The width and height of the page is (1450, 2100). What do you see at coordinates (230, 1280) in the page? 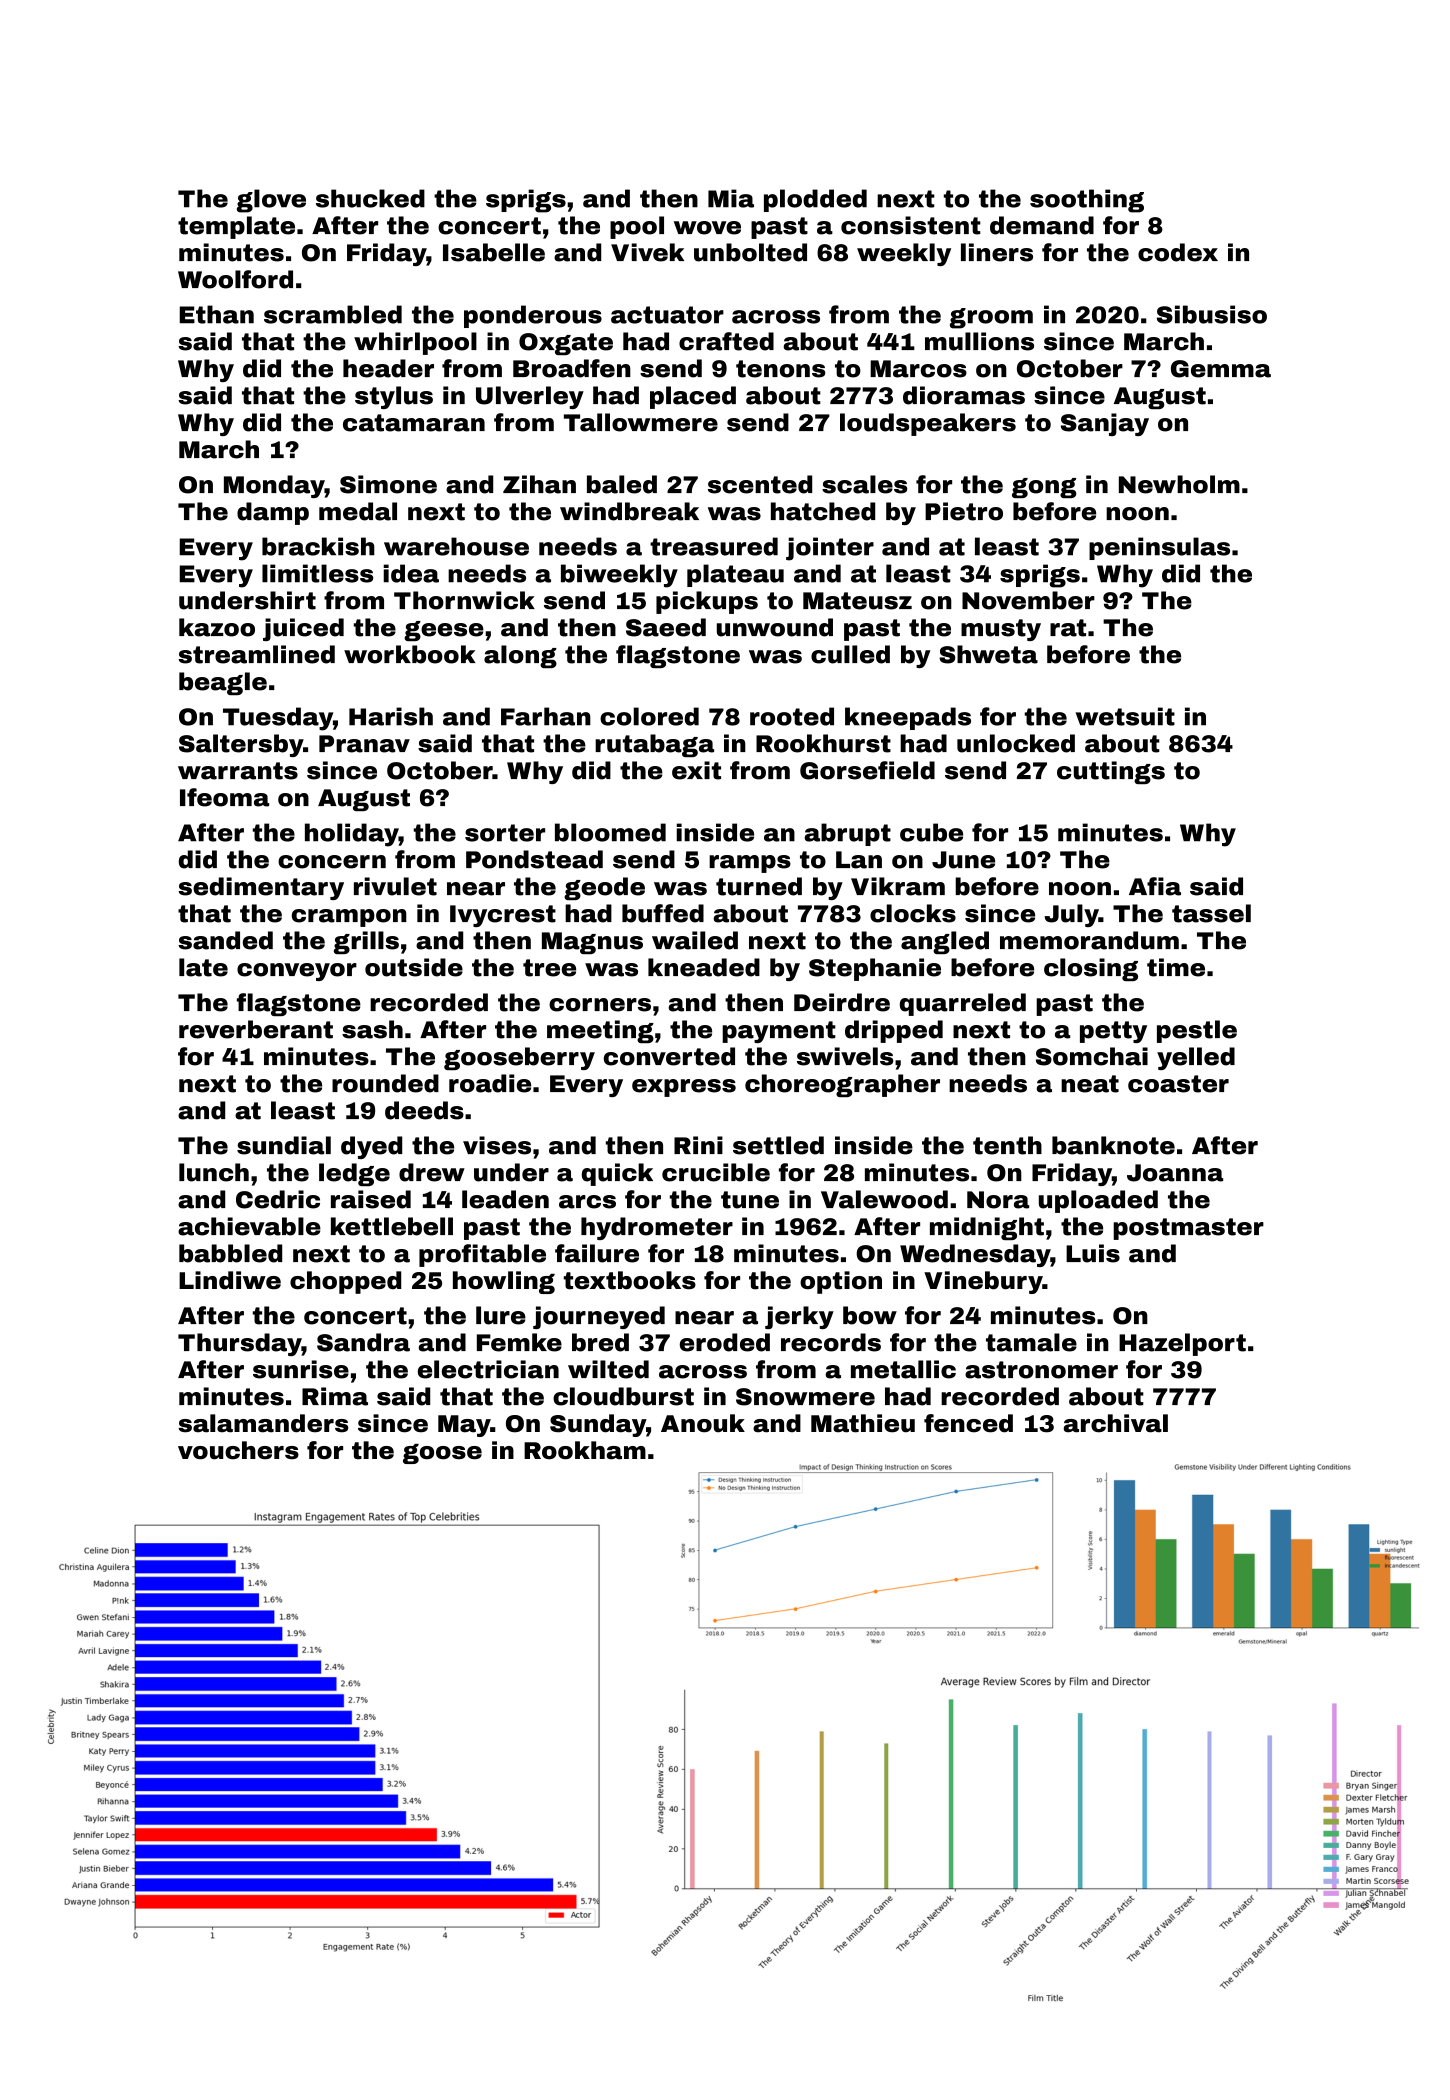
I see `Lindiwe` at bounding box center [230, 1280].
